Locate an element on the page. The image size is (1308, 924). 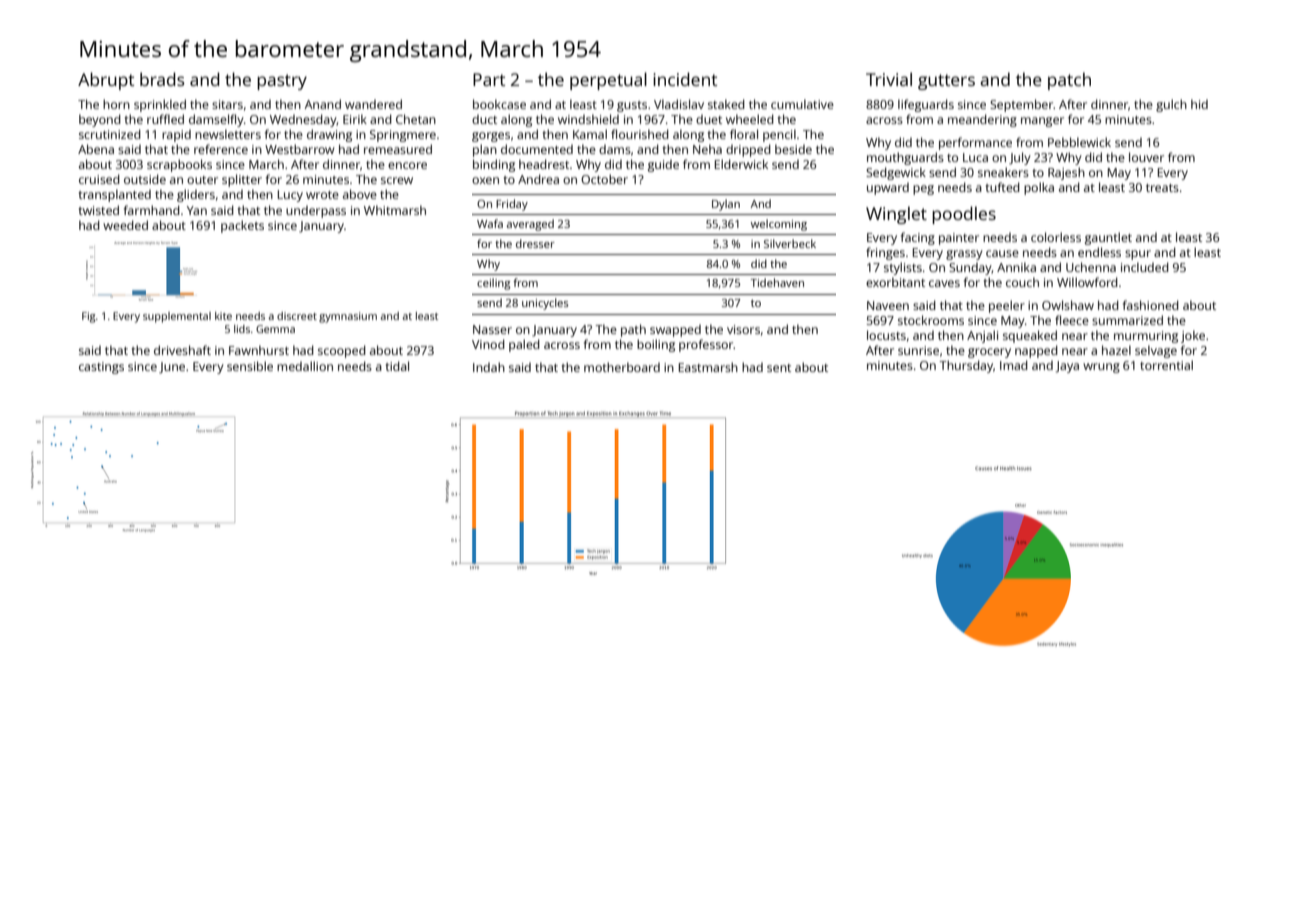
pastry is located at coordinates (282, 82).
